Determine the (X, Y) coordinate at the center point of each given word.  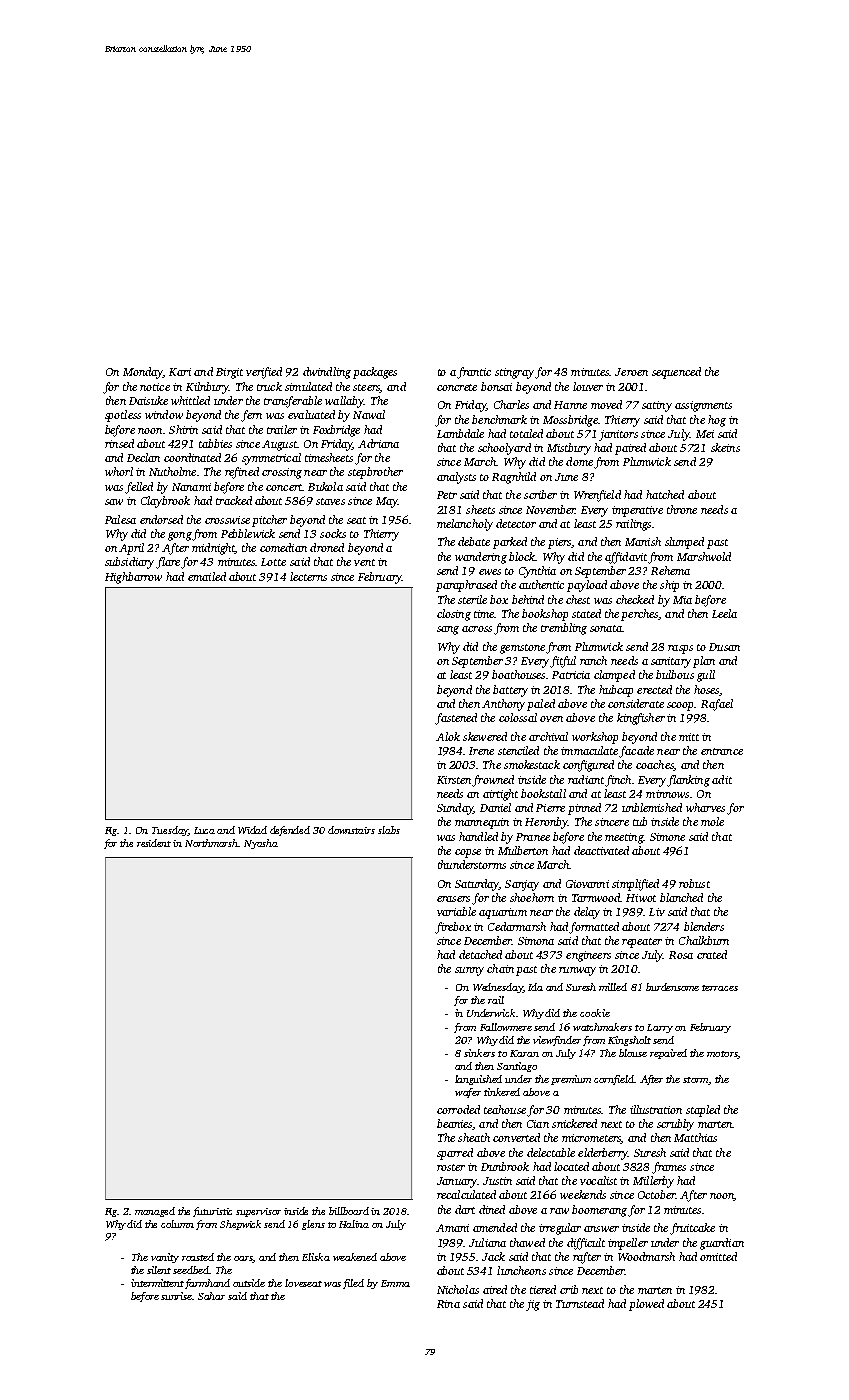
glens (313, 1225)
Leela (724, 613)
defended (290, 831)
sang (448, 630)
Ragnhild (514, 478)
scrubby (675, 1125)
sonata (606, 628)
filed (353, 1284)
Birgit (229, 373)
